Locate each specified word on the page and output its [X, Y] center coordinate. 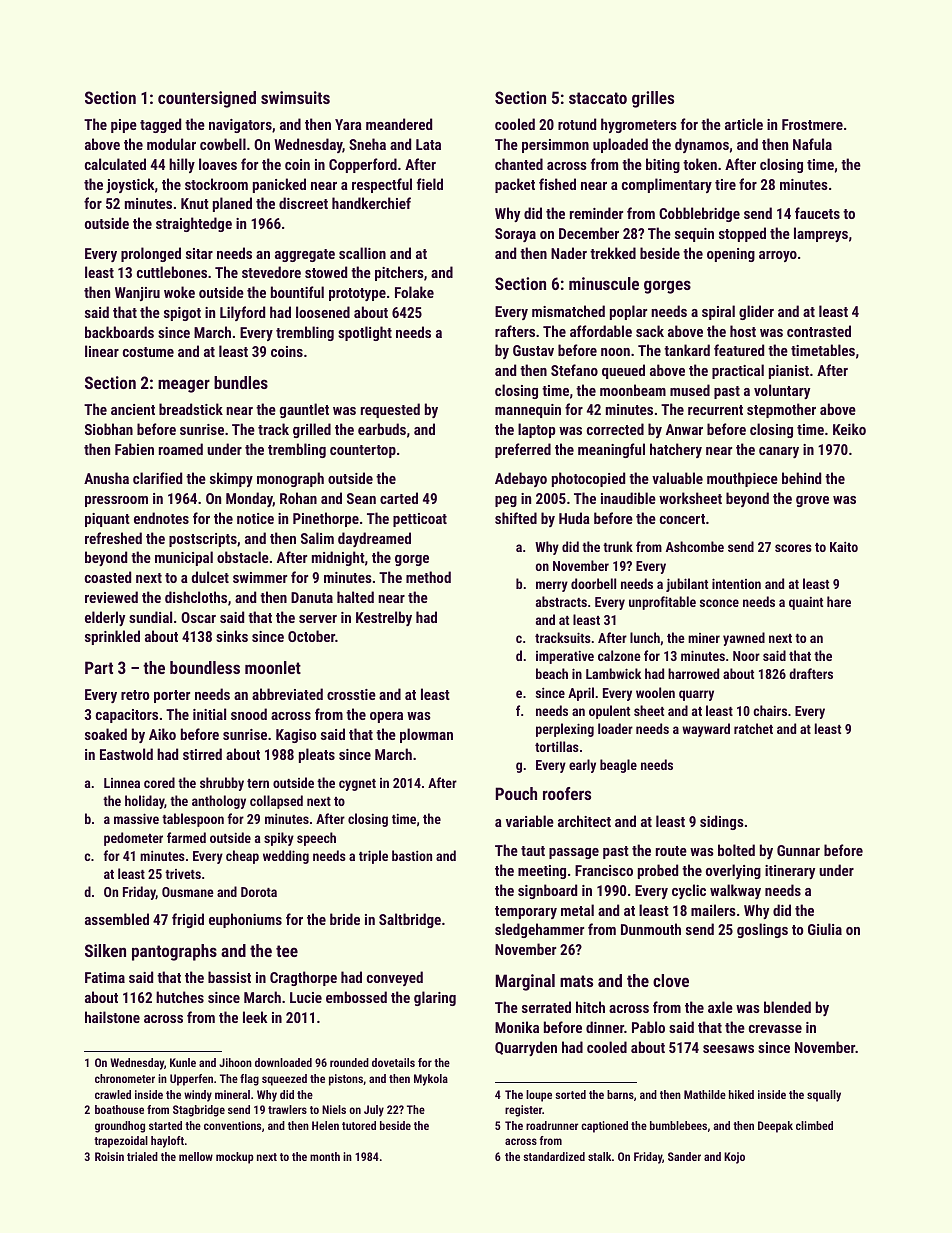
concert [682, 519]
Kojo [734, 1158]
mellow [196, 1156]
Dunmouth [651, 929]
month [325, 1156]
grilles [653, 99]
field [430, 184]
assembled [117, 919]
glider [756, 312]
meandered [399, 124]
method [428, 577]
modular [171, 144]
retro [135, 695]
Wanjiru [137, 294]
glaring [435, 998]
